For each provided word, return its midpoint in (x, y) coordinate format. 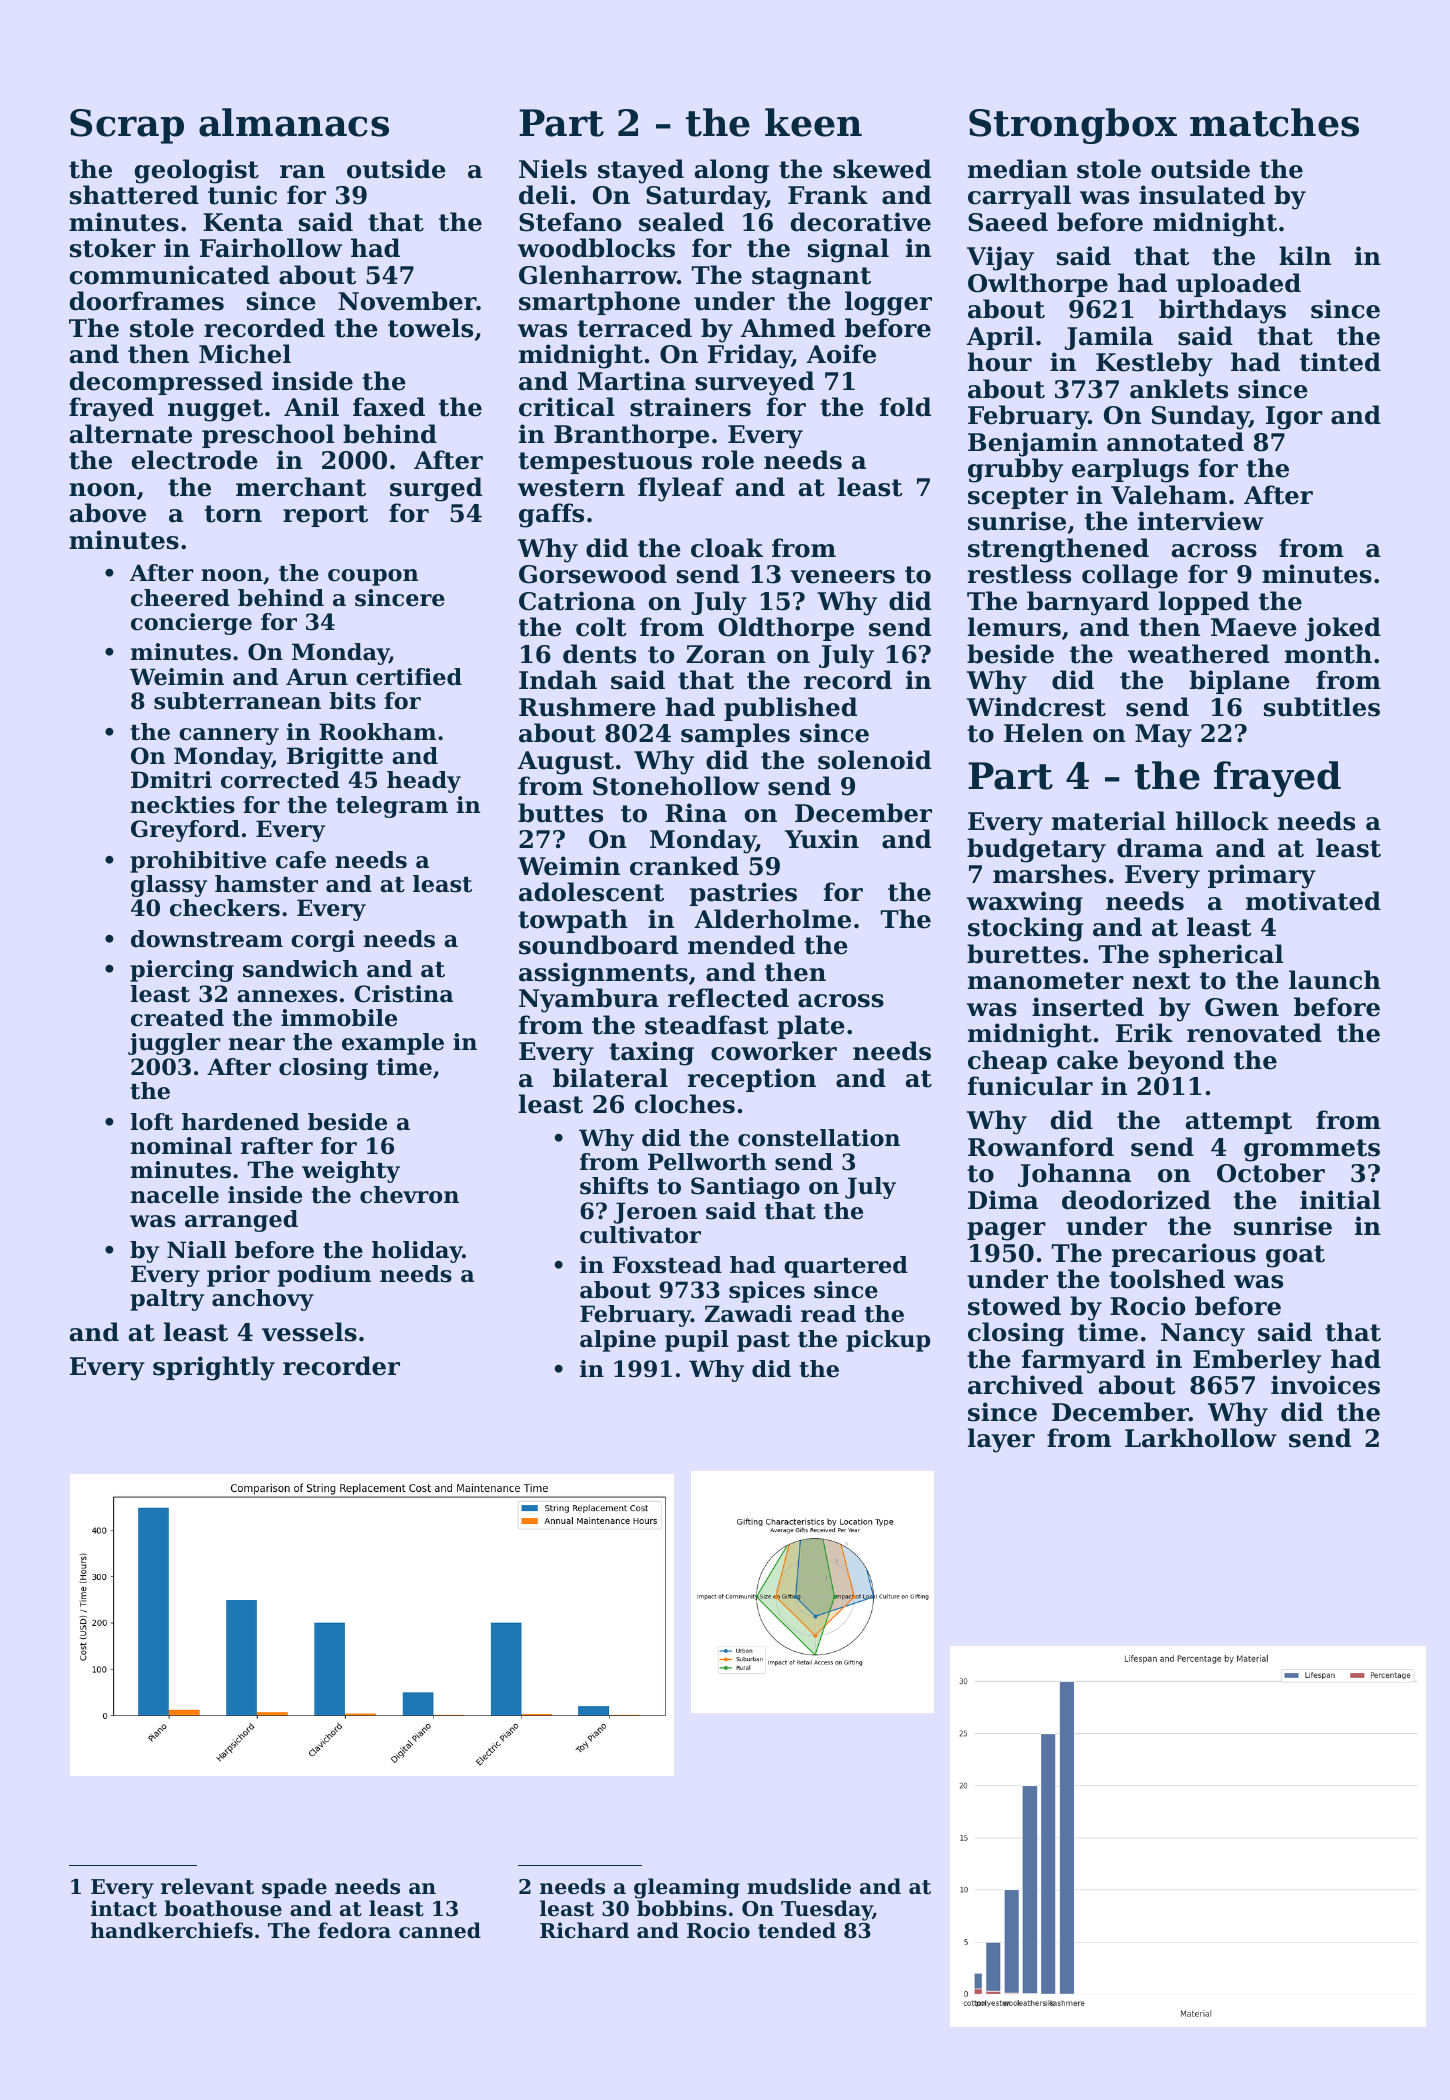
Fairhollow (271, 248)
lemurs (1014, 627)
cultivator (640, 1235)
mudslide (799, 1886)
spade (294, 1888)
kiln (1305, 255)
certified (409, 677)
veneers (842, 577)
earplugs (1130, 470)
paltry (167, 1300)
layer (1001, 1440)
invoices (1325, 1385)
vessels (309, 1332)
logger (888, 303)
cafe (301, 860)
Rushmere (587, 707)
